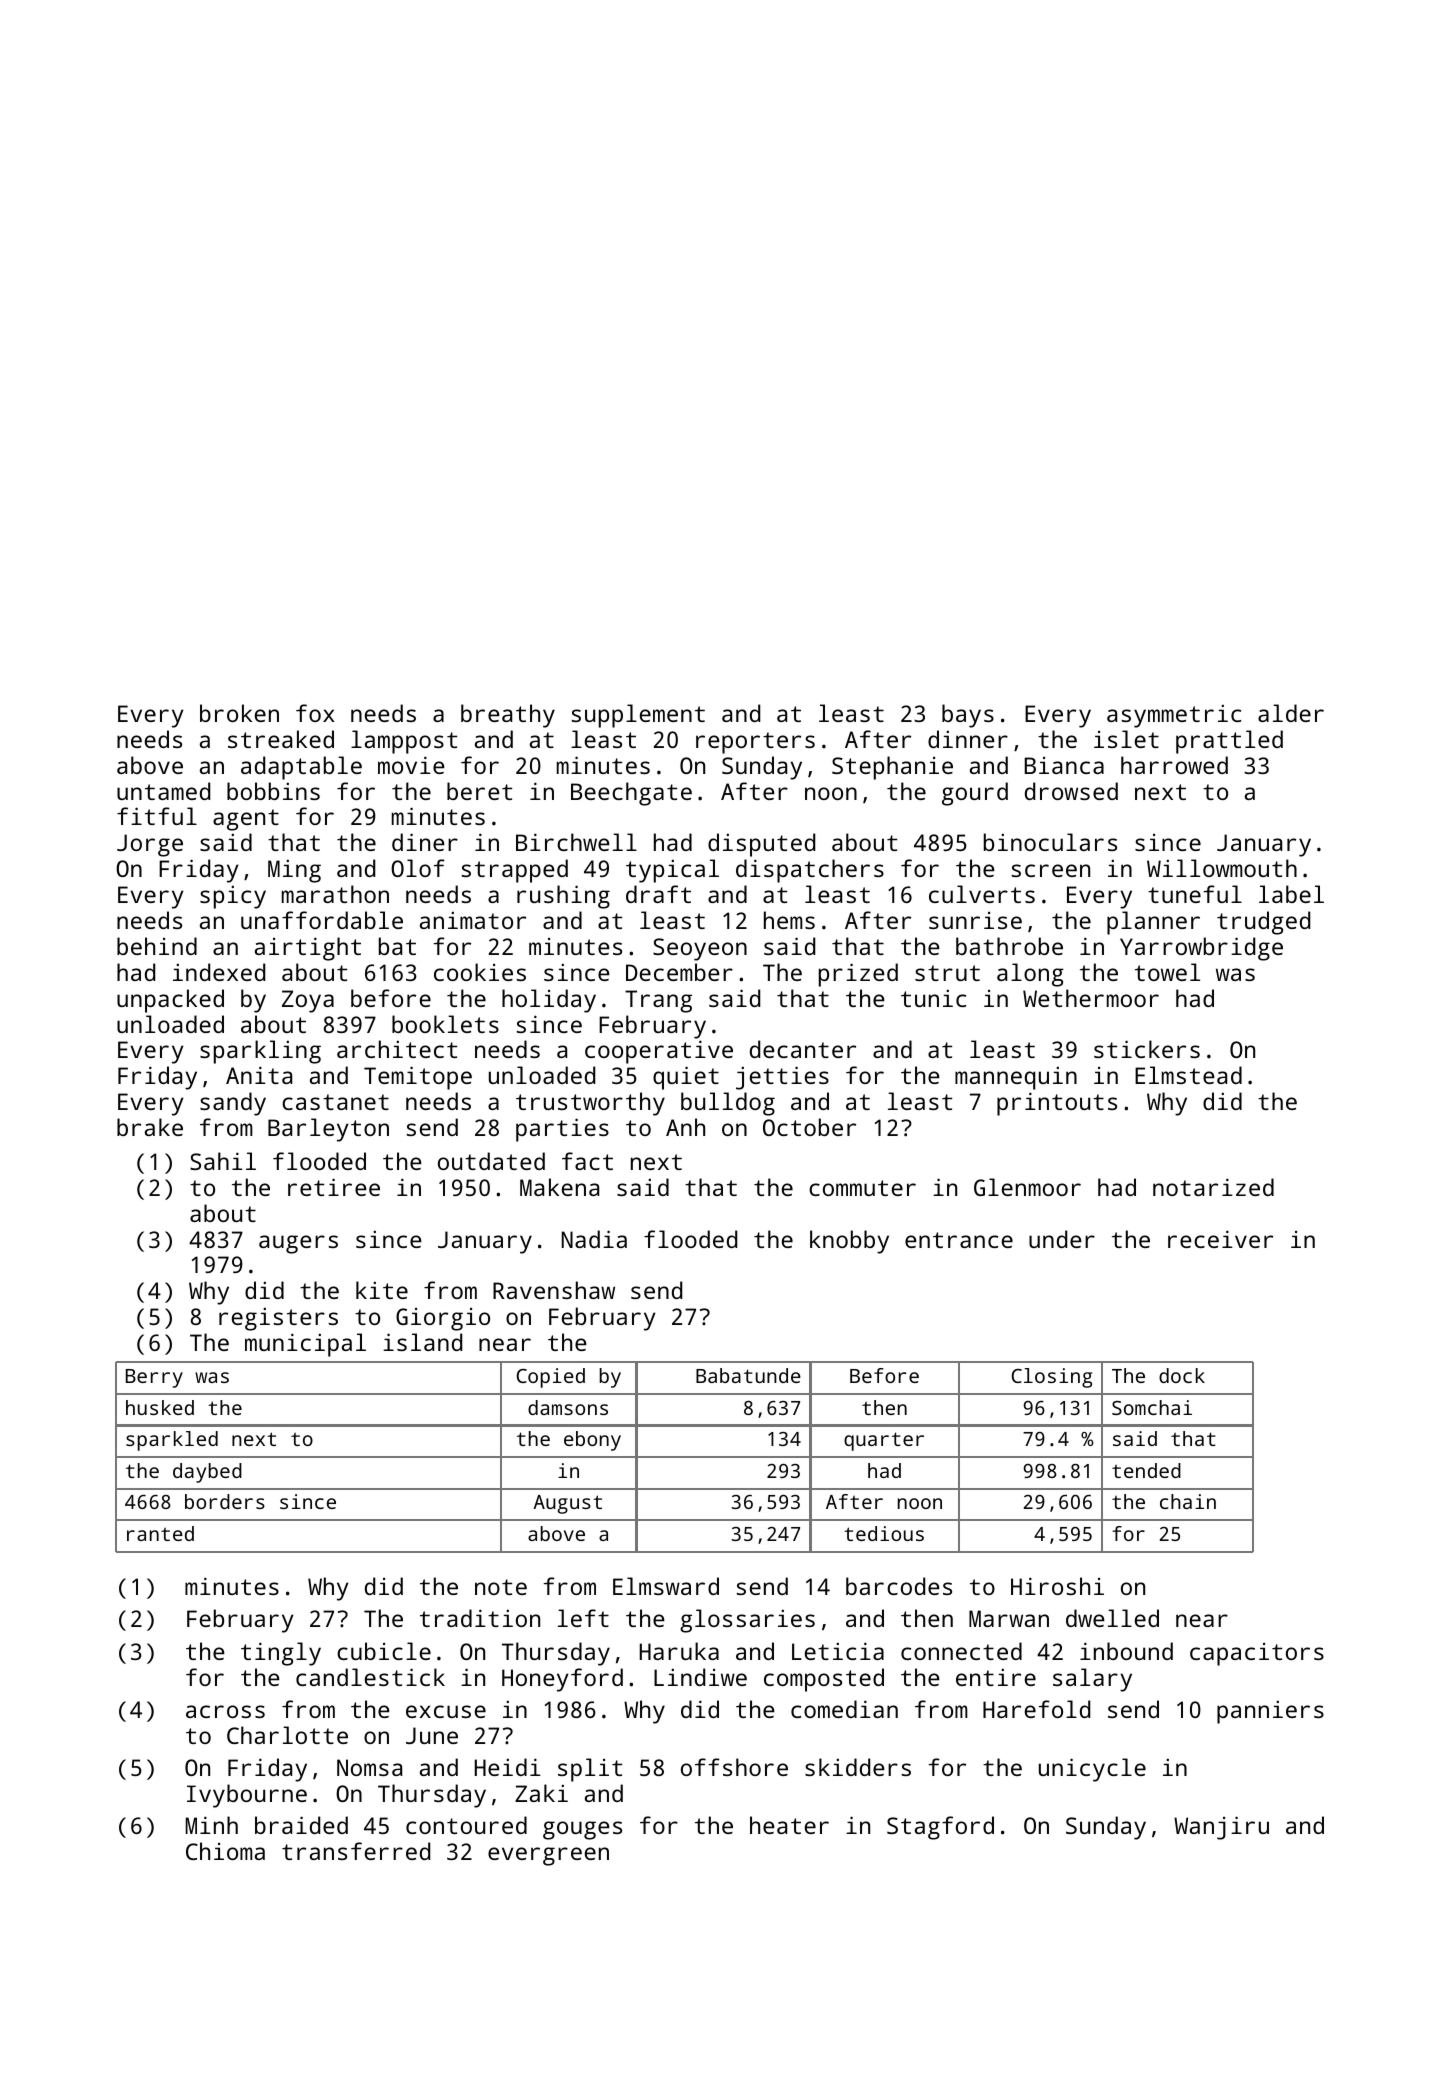  What do you see at coordinates (659, 1052) in the screenshot?
I see `cooperative` at bounding box center [659, 1052].
